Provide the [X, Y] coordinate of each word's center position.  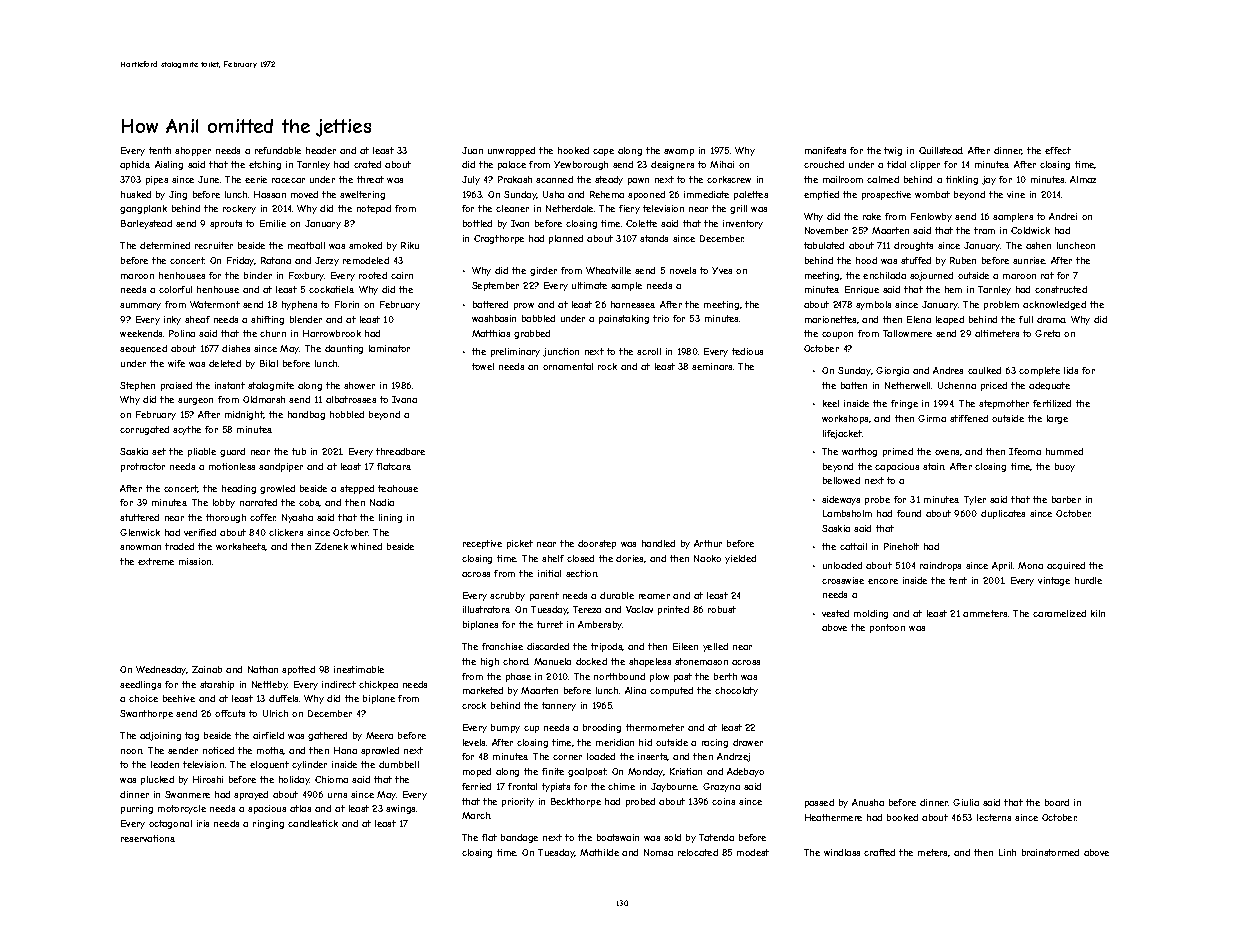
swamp [679, 152]
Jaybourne [674, 787]
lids [1071, 370]
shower [359, 385]
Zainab [207, 669]
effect [1058, 150]
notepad [374, 209]
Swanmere [187, 794]
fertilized [1052, 403]
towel [483, 366]
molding [871, 614]
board [1057, 802]
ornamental [568, 366]
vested [835, 613]
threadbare [400, 451]
